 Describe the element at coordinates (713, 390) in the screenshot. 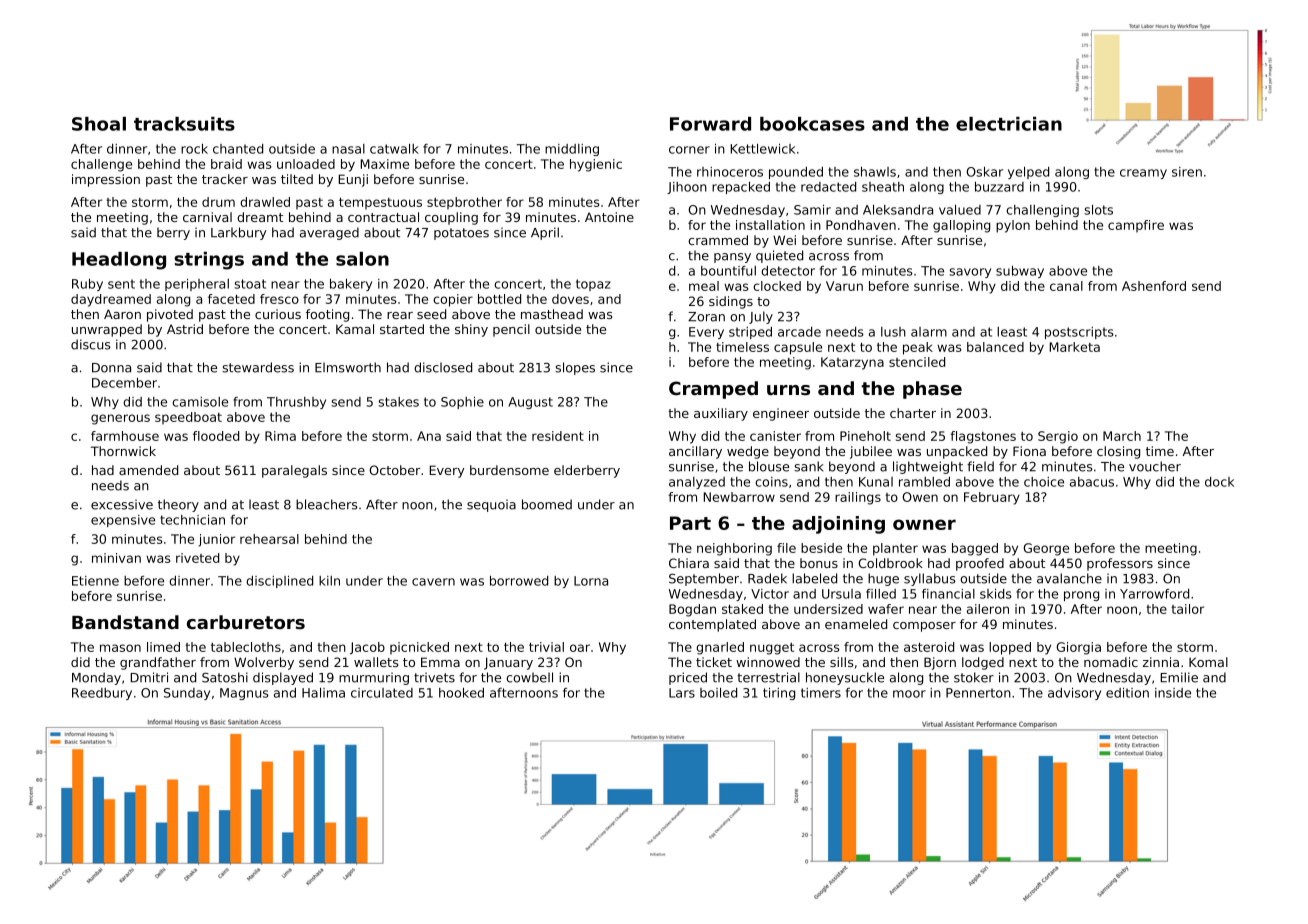

I see `Cramped` at that location.
